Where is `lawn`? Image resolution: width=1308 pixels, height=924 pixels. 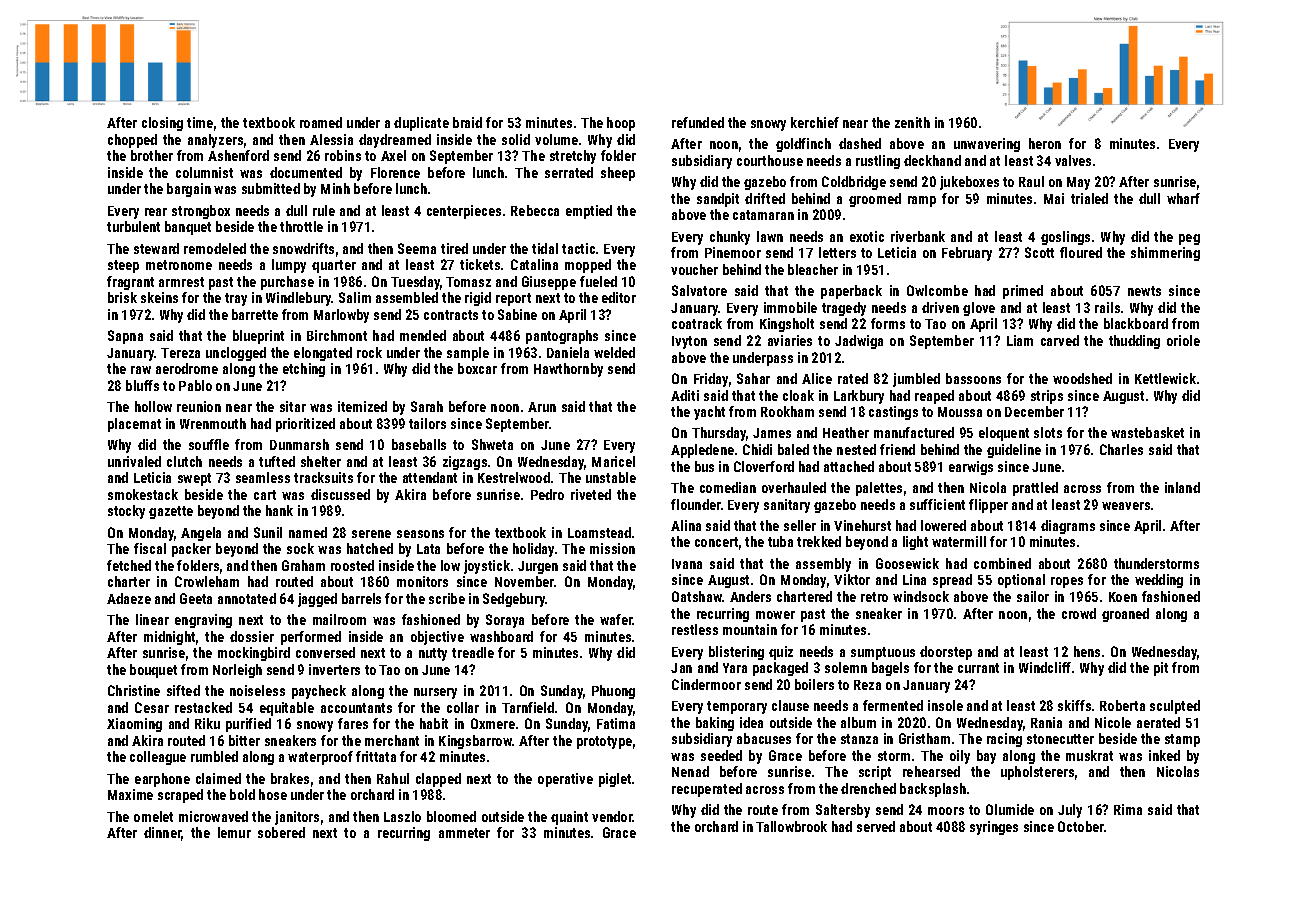 lawn is located at coordinates (770, 236).
